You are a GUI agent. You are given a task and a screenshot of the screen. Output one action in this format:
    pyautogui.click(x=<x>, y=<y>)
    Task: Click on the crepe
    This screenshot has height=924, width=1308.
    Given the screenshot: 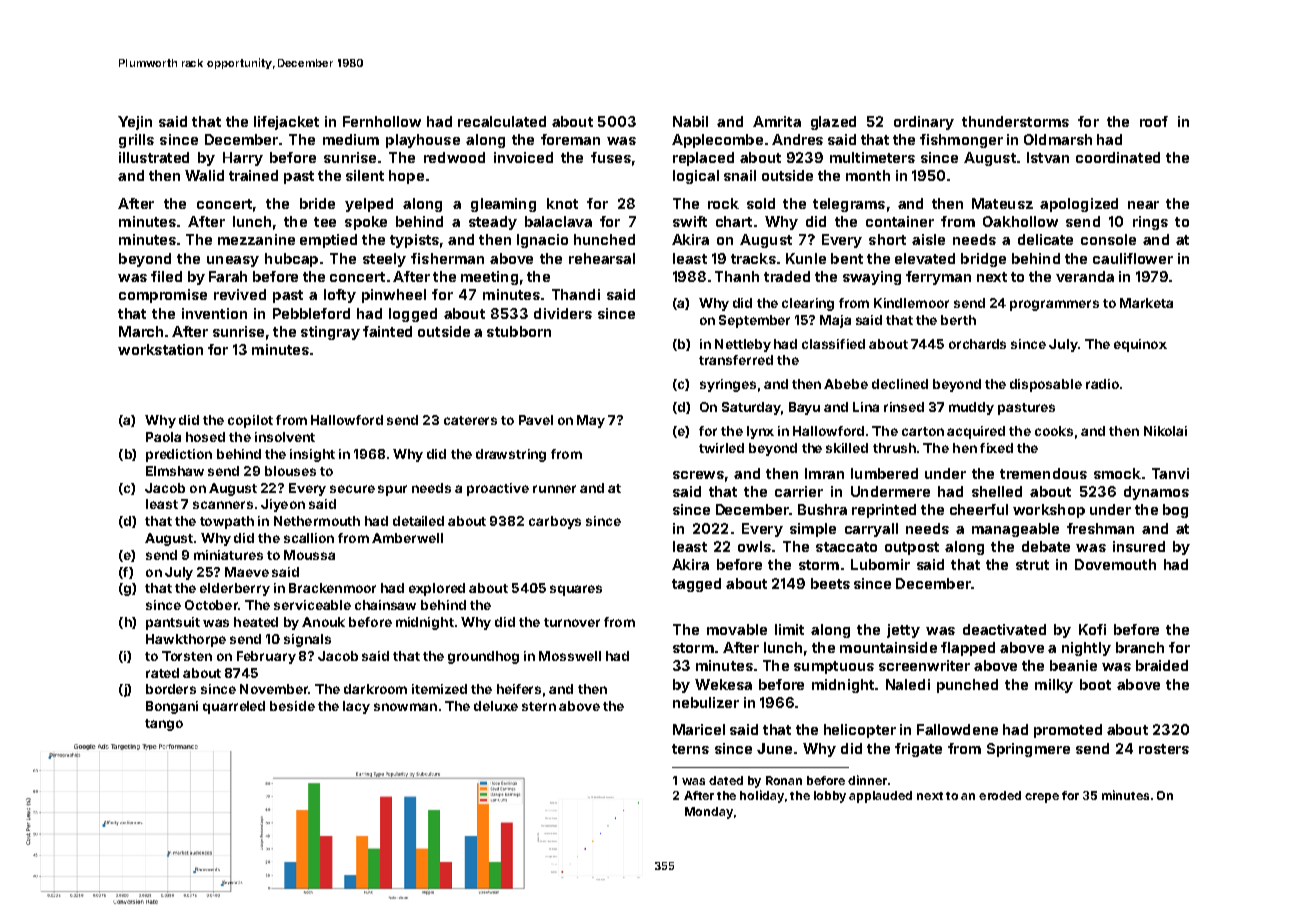 What is the action you would take?
    pyautogui.click(x=1042, y=798)
